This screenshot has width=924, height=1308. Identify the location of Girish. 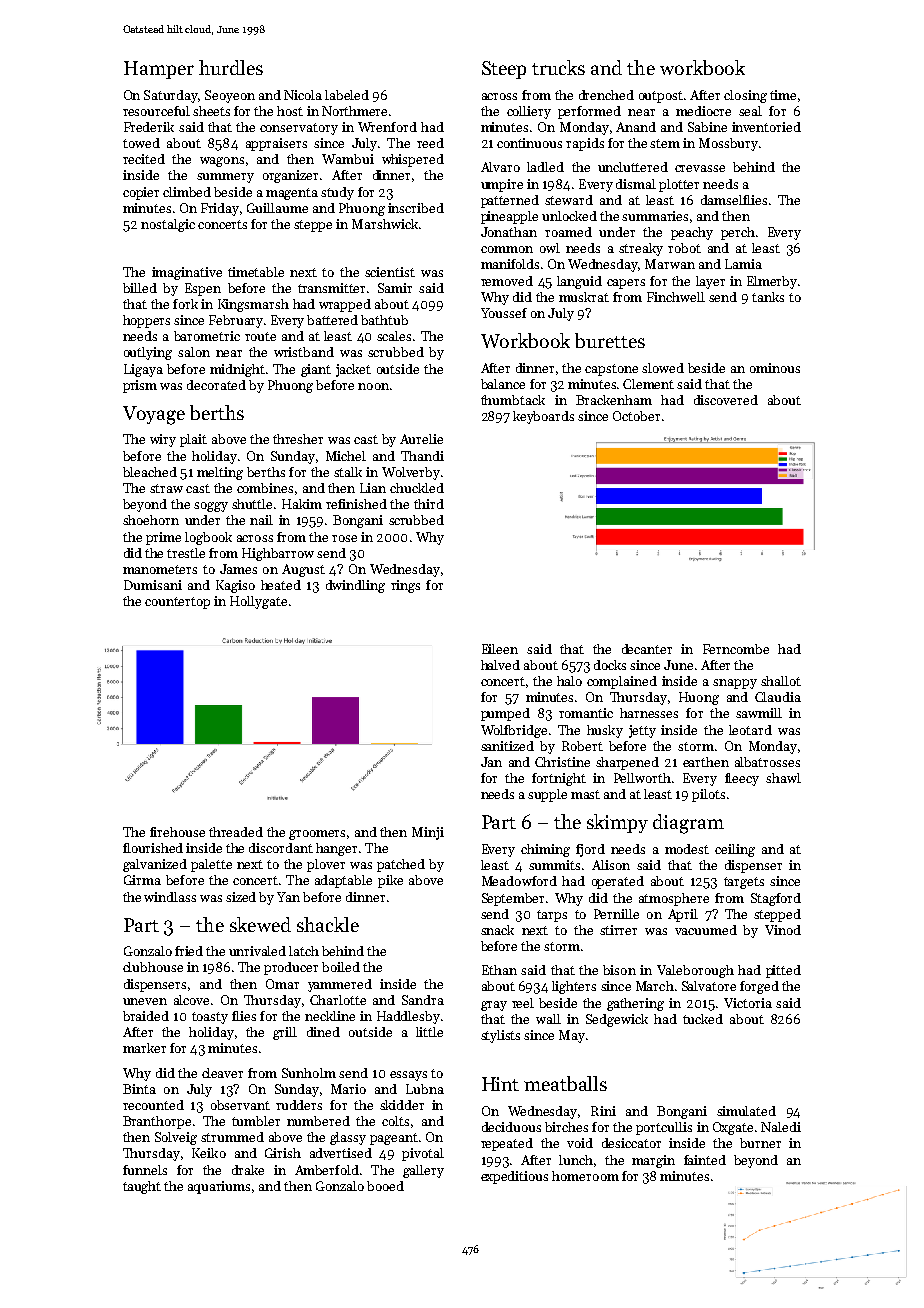
(283, 1153).
